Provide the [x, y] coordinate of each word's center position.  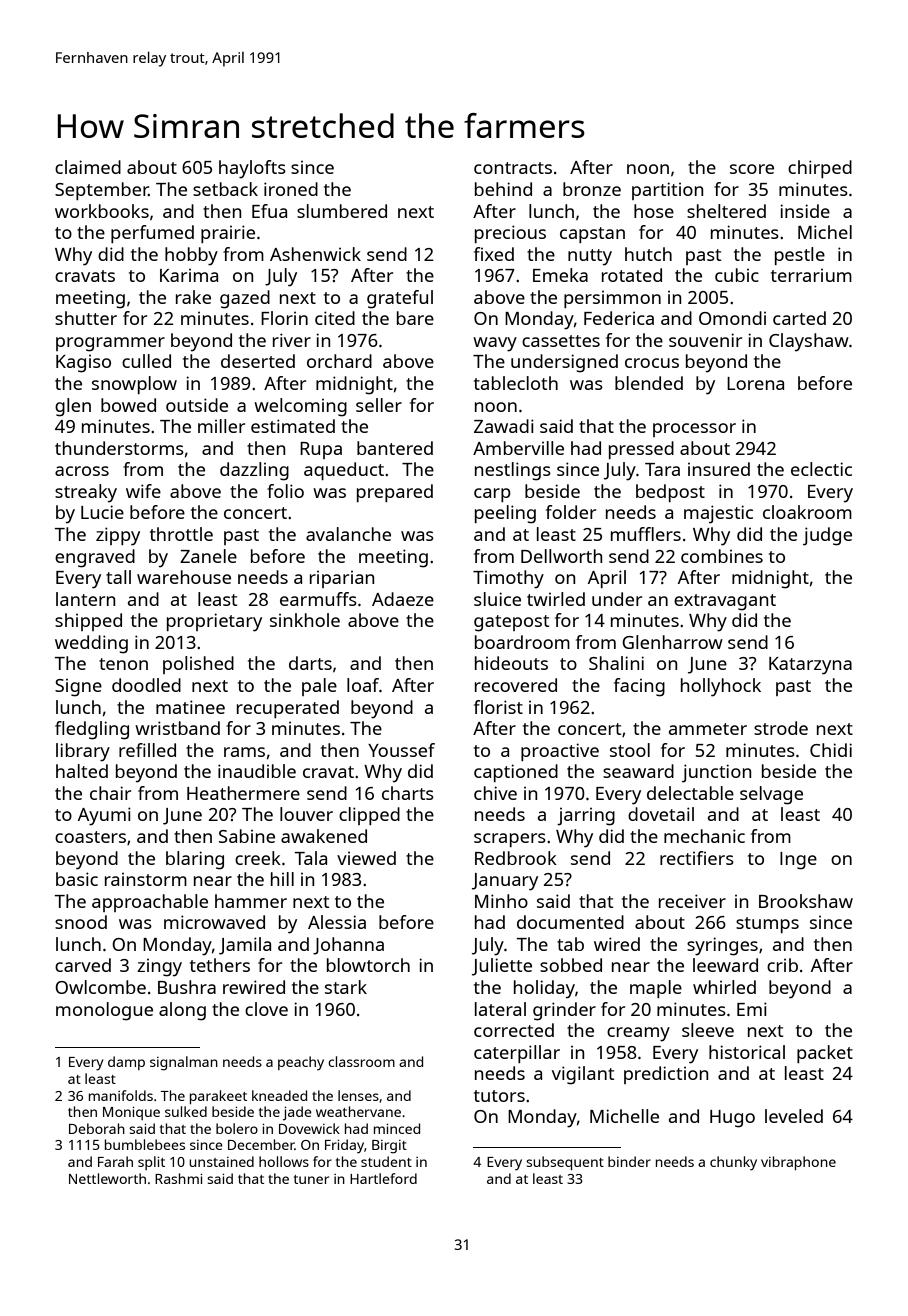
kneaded [279, 1095]
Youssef [401, 750]
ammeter [708, 729]
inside [805, 211]
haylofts [252, 169]
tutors [499, 1096]
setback [225, 189]
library [83, 752]
